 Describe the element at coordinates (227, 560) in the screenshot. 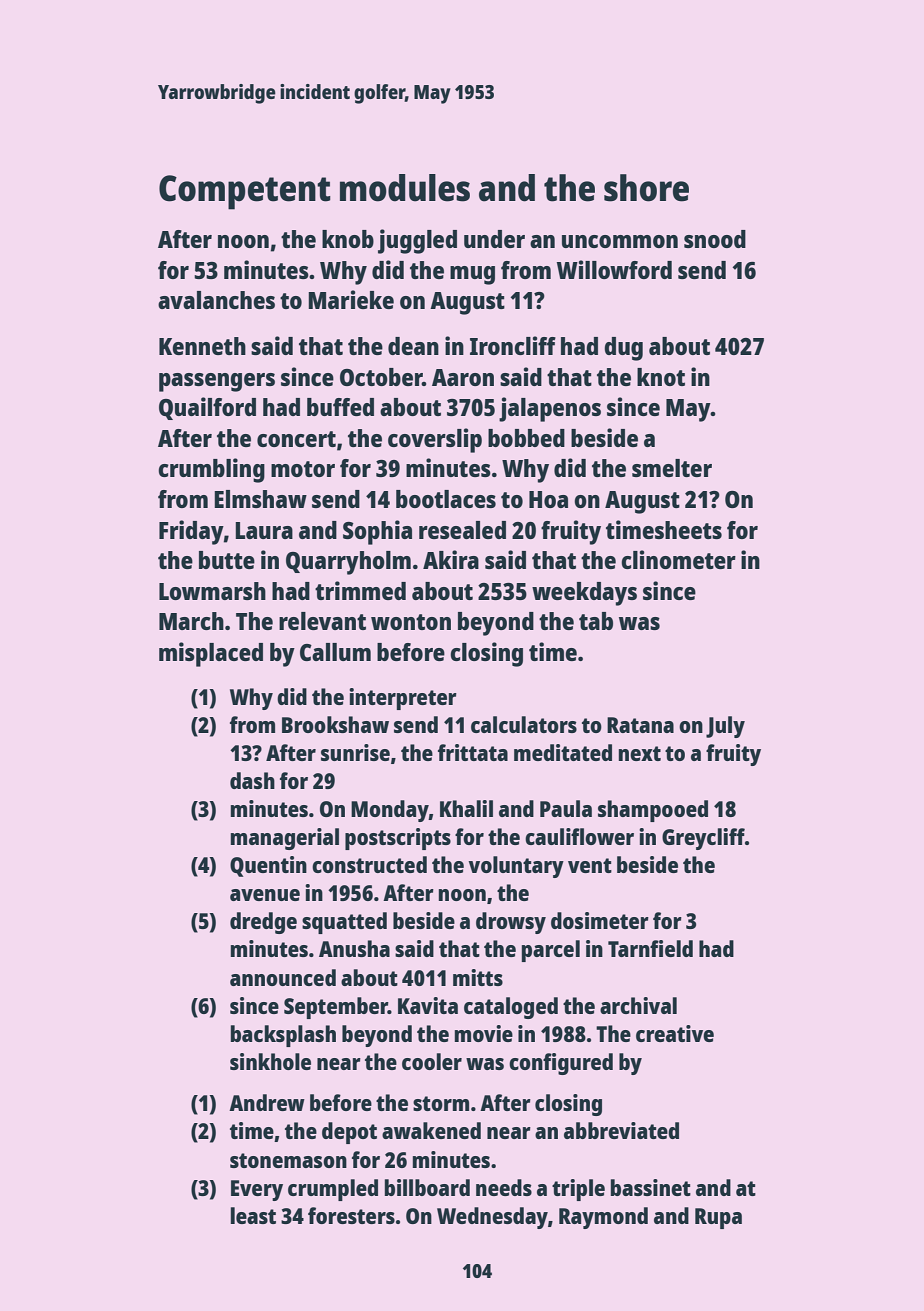

I see `butte` at that location.
